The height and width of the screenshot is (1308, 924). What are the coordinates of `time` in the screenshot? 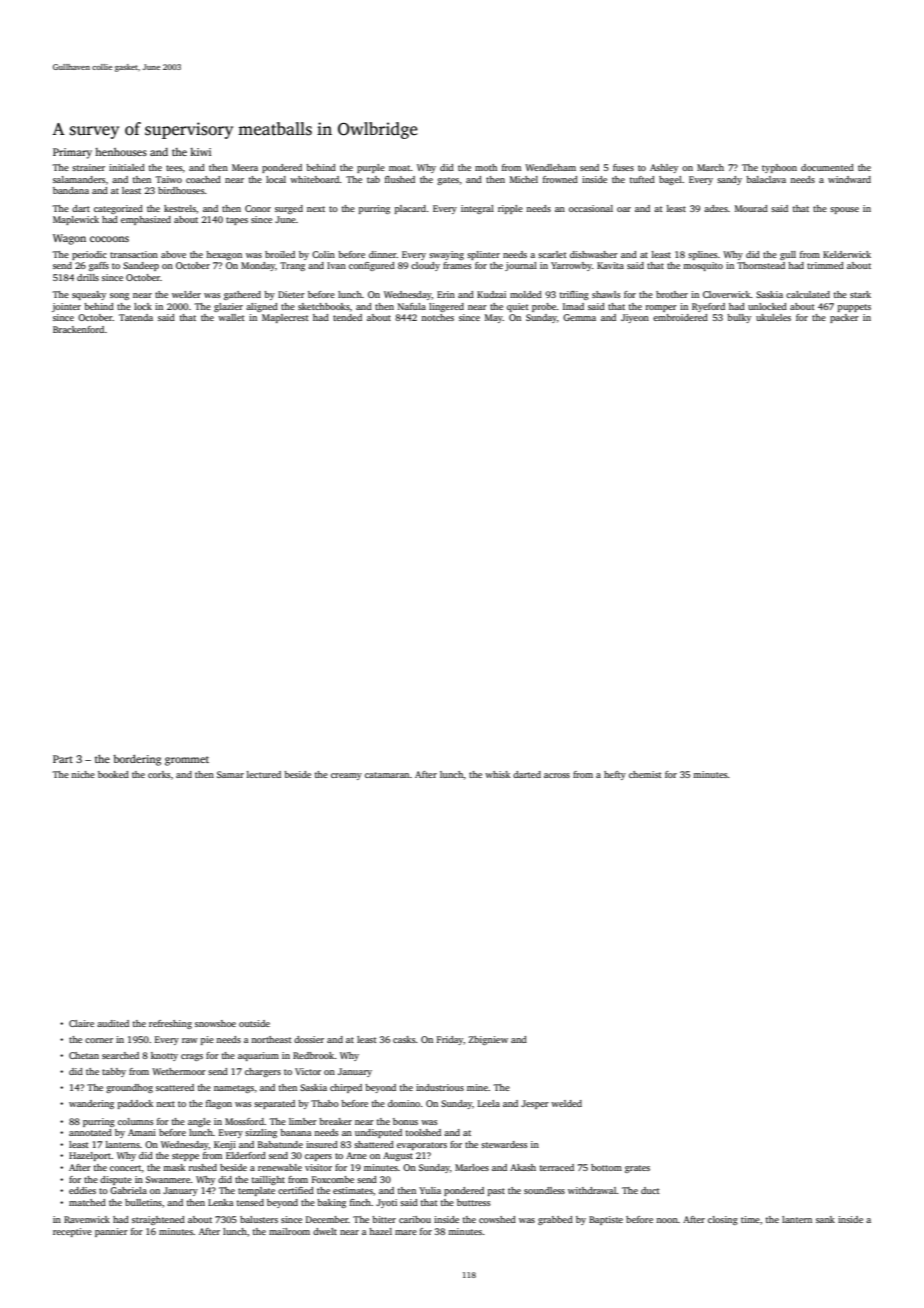 It's located at (750, 1219).
